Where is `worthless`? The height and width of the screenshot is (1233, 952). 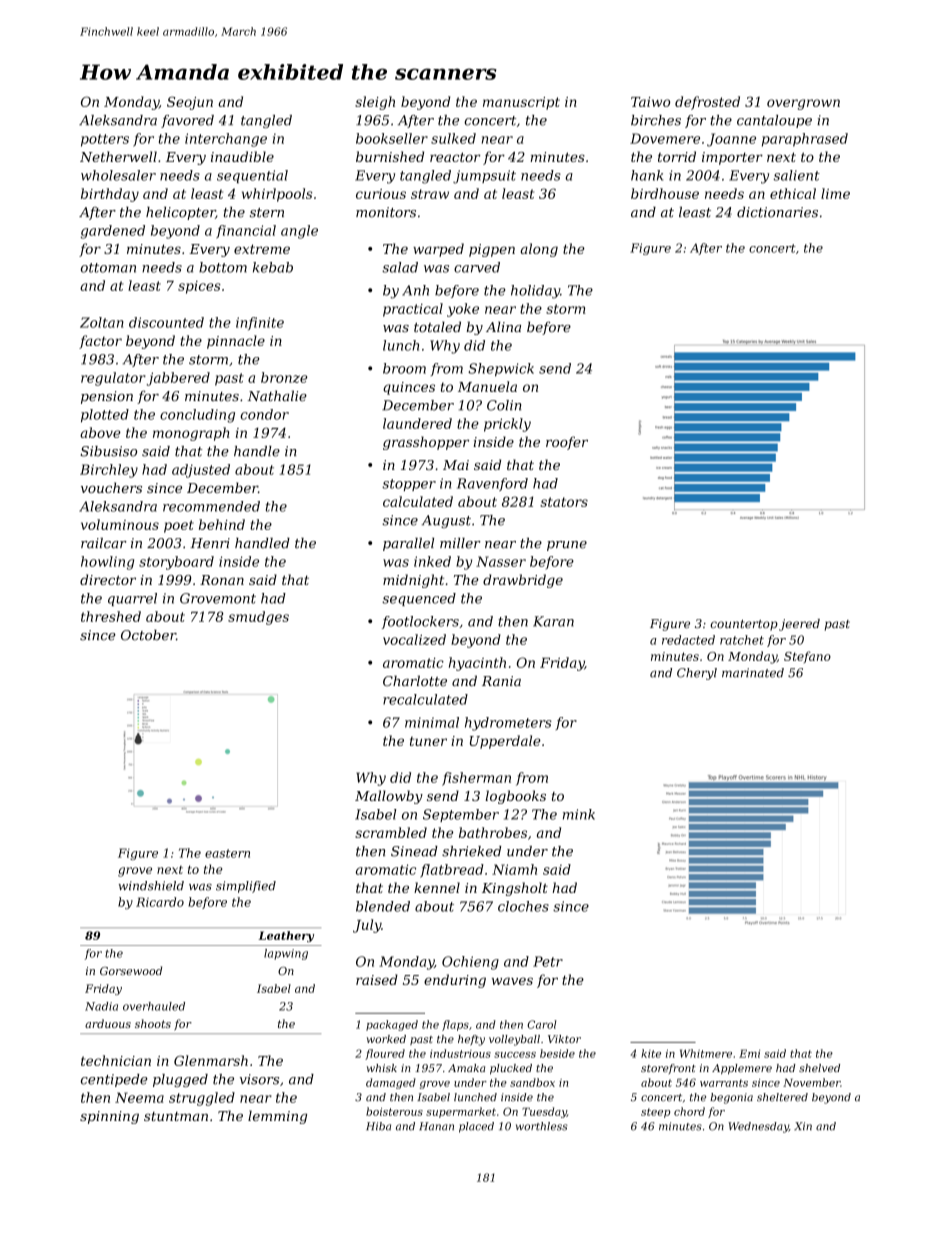 worthless is located at coordinates (542, 1126).
